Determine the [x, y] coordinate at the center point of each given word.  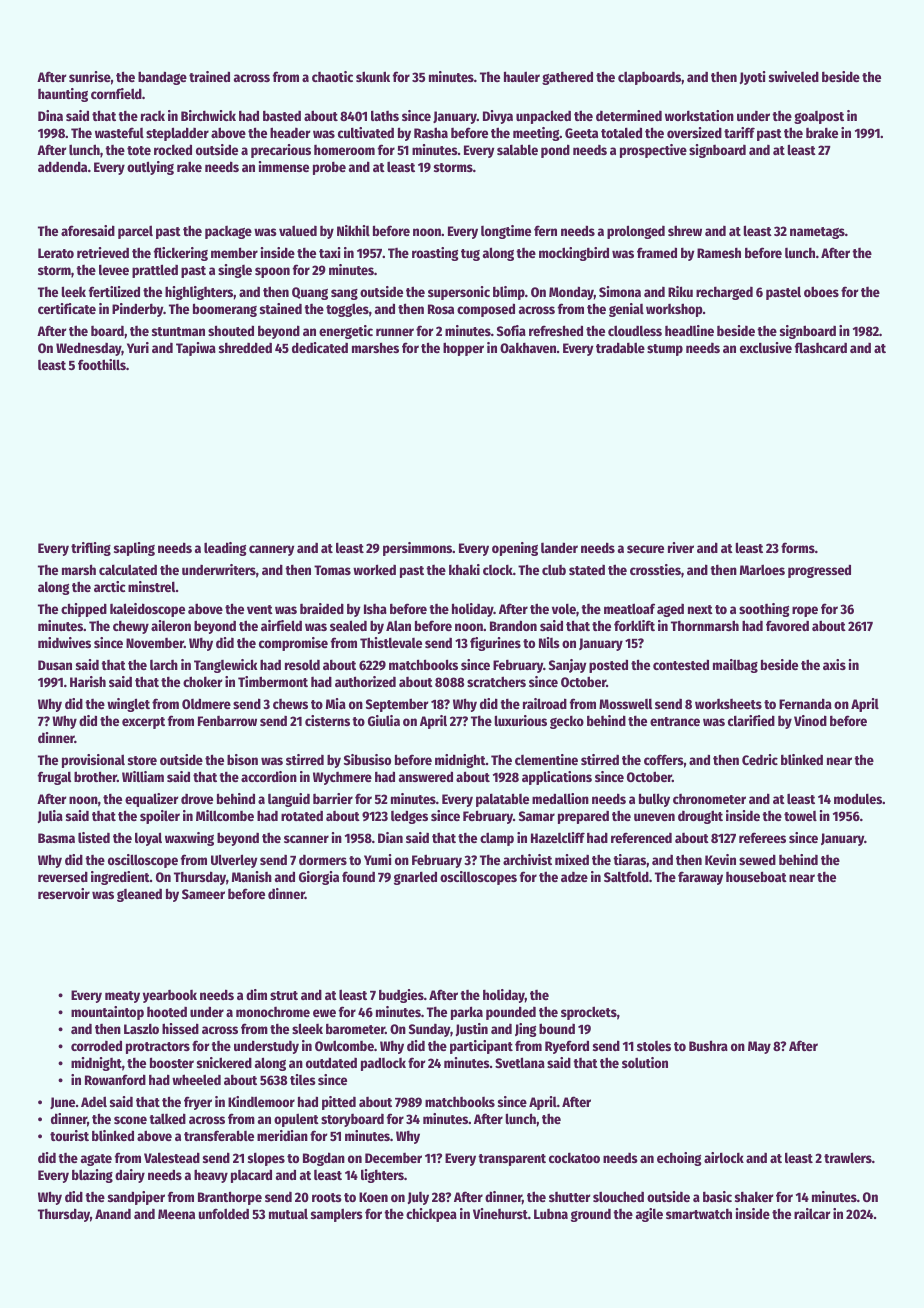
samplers [337, 1215]
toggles [347, 310]
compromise [293, 644]
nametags [817, 233]
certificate [67, 308]
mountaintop [107, 1013]
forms [798, 547]
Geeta [581, 133]
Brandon [513, 625]
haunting [63, 95]
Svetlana [520, 1062]
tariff [739, 132]
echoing [679, 1159]
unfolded [224, 1213]
